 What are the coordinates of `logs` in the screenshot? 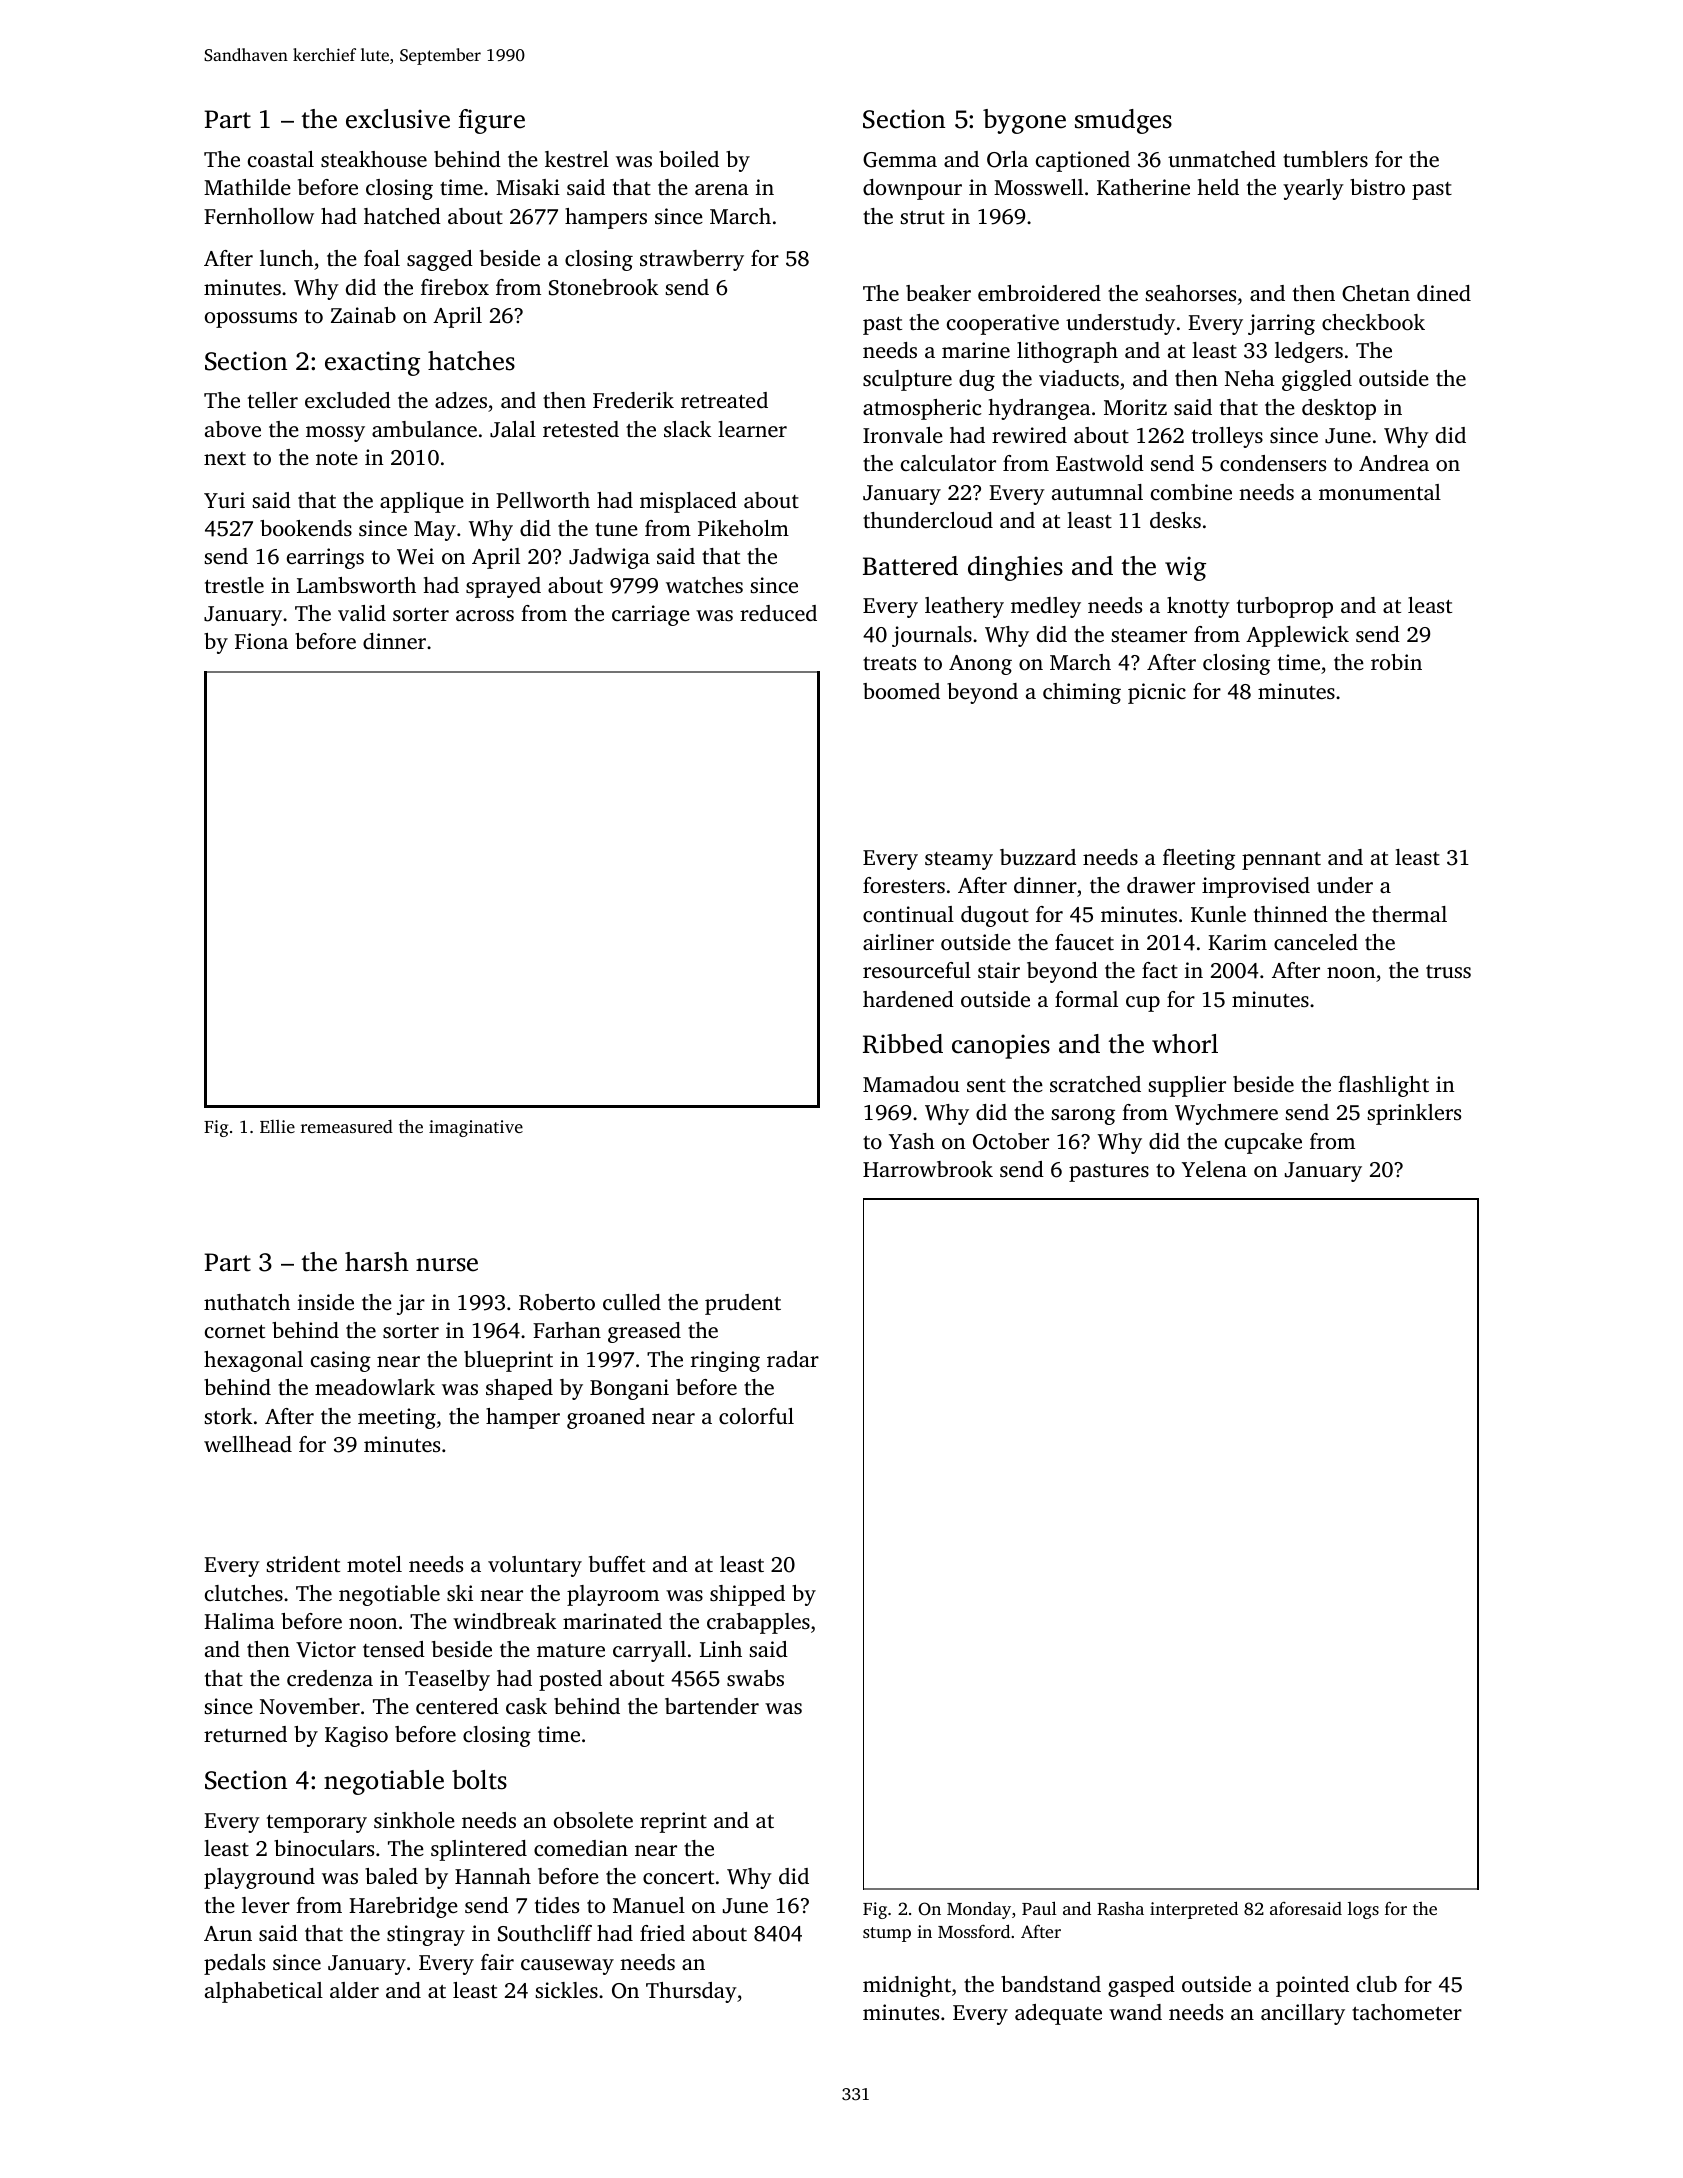 It's located at (1363, 1910).
